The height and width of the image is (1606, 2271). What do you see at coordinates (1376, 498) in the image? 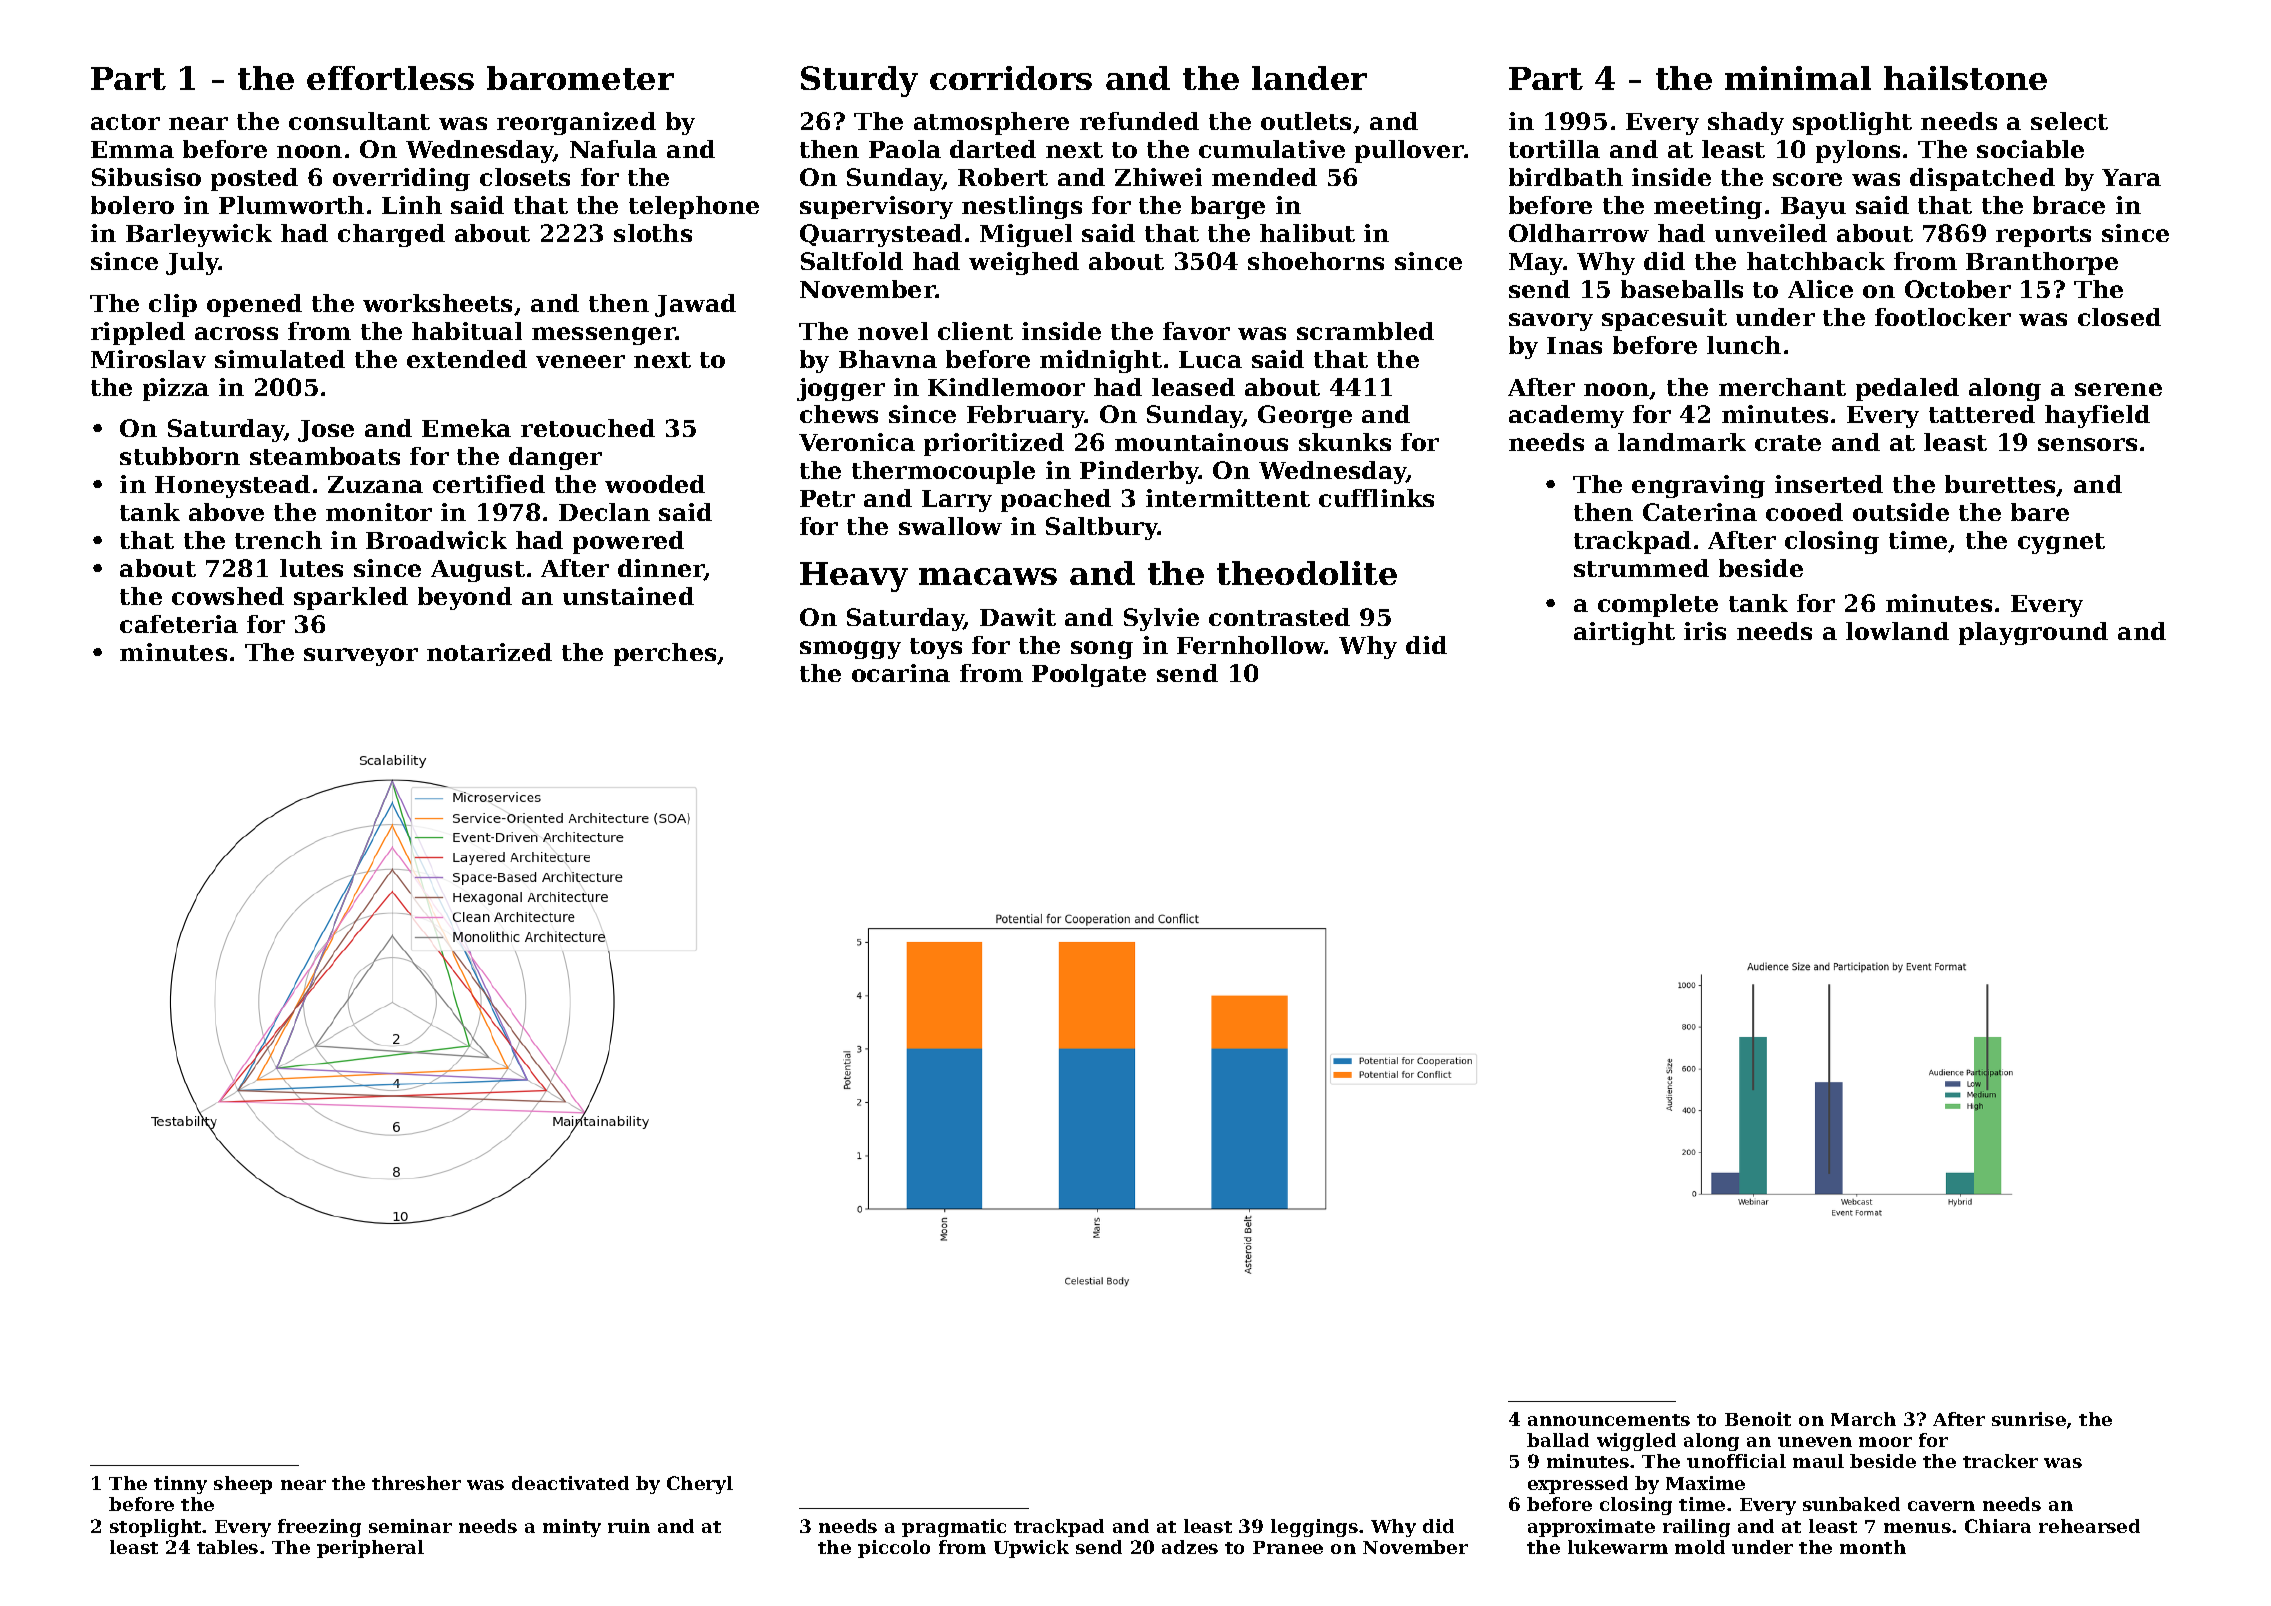
I see `cufflinks` at bounding box center [1376, 498].
